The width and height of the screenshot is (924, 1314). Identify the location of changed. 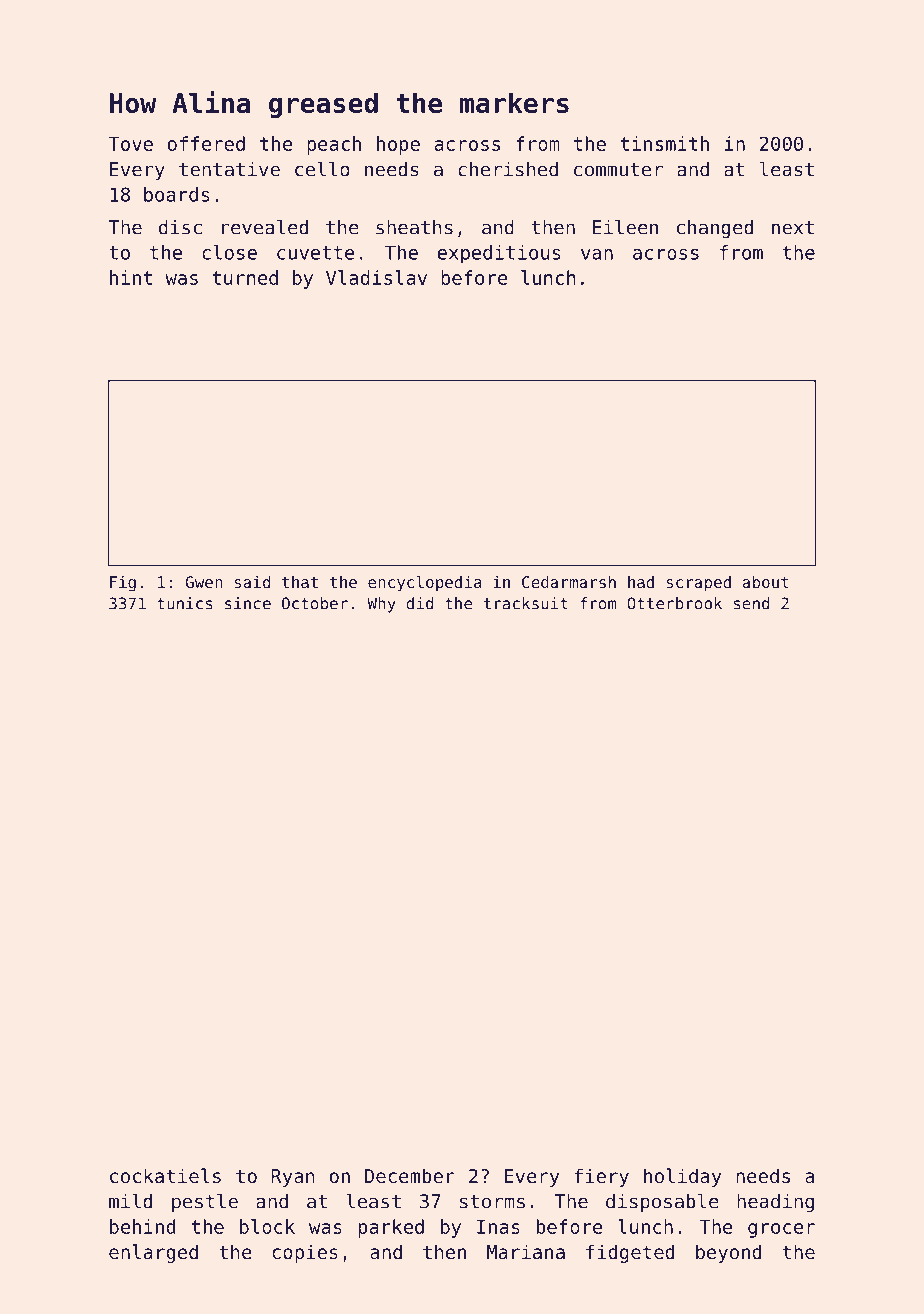
(715, 229).
